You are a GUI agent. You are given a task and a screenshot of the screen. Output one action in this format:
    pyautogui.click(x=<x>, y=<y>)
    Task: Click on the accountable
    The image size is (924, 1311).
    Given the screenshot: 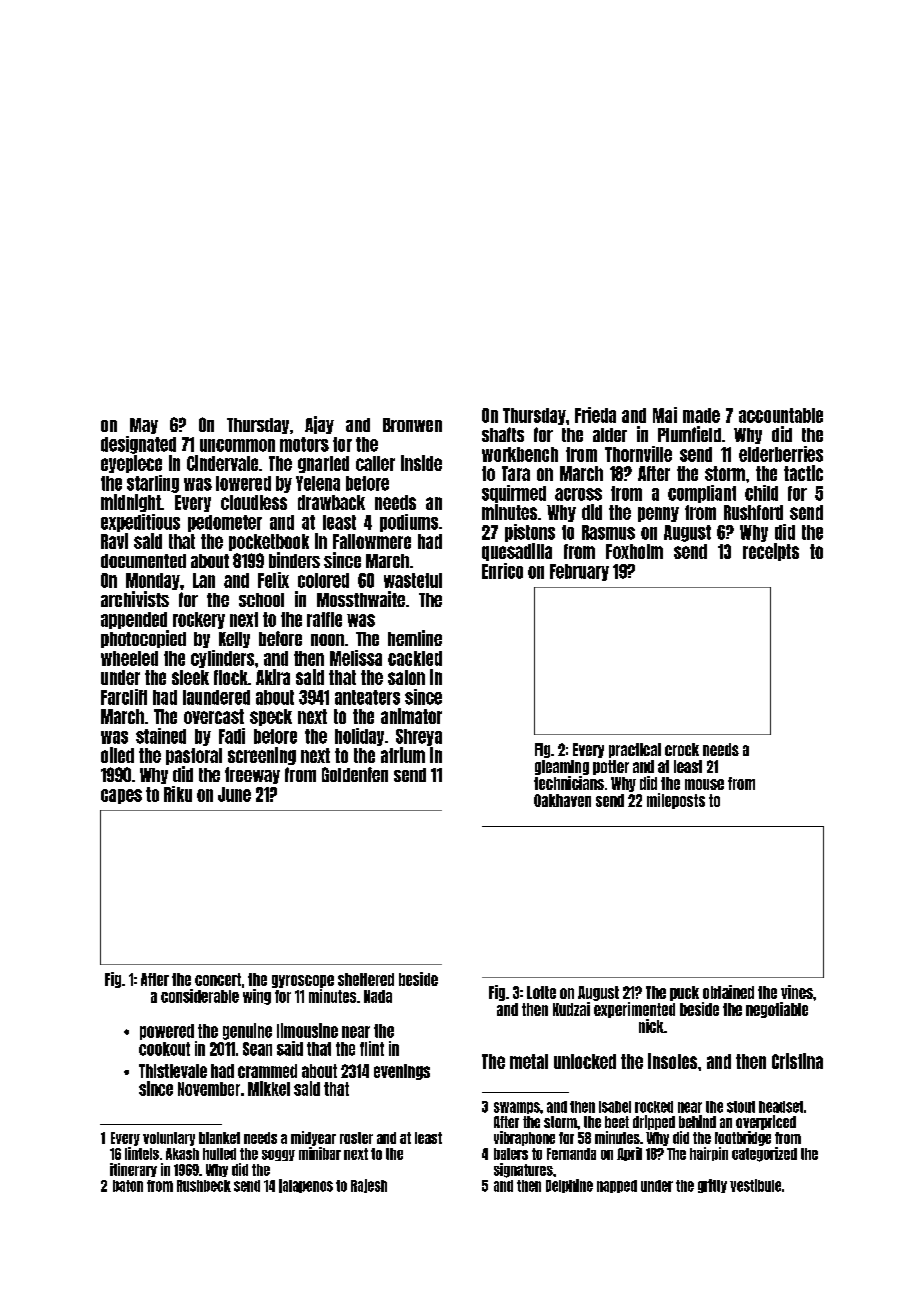 What is the action you would take?
    pyautogui.click(x=781, y=415)
